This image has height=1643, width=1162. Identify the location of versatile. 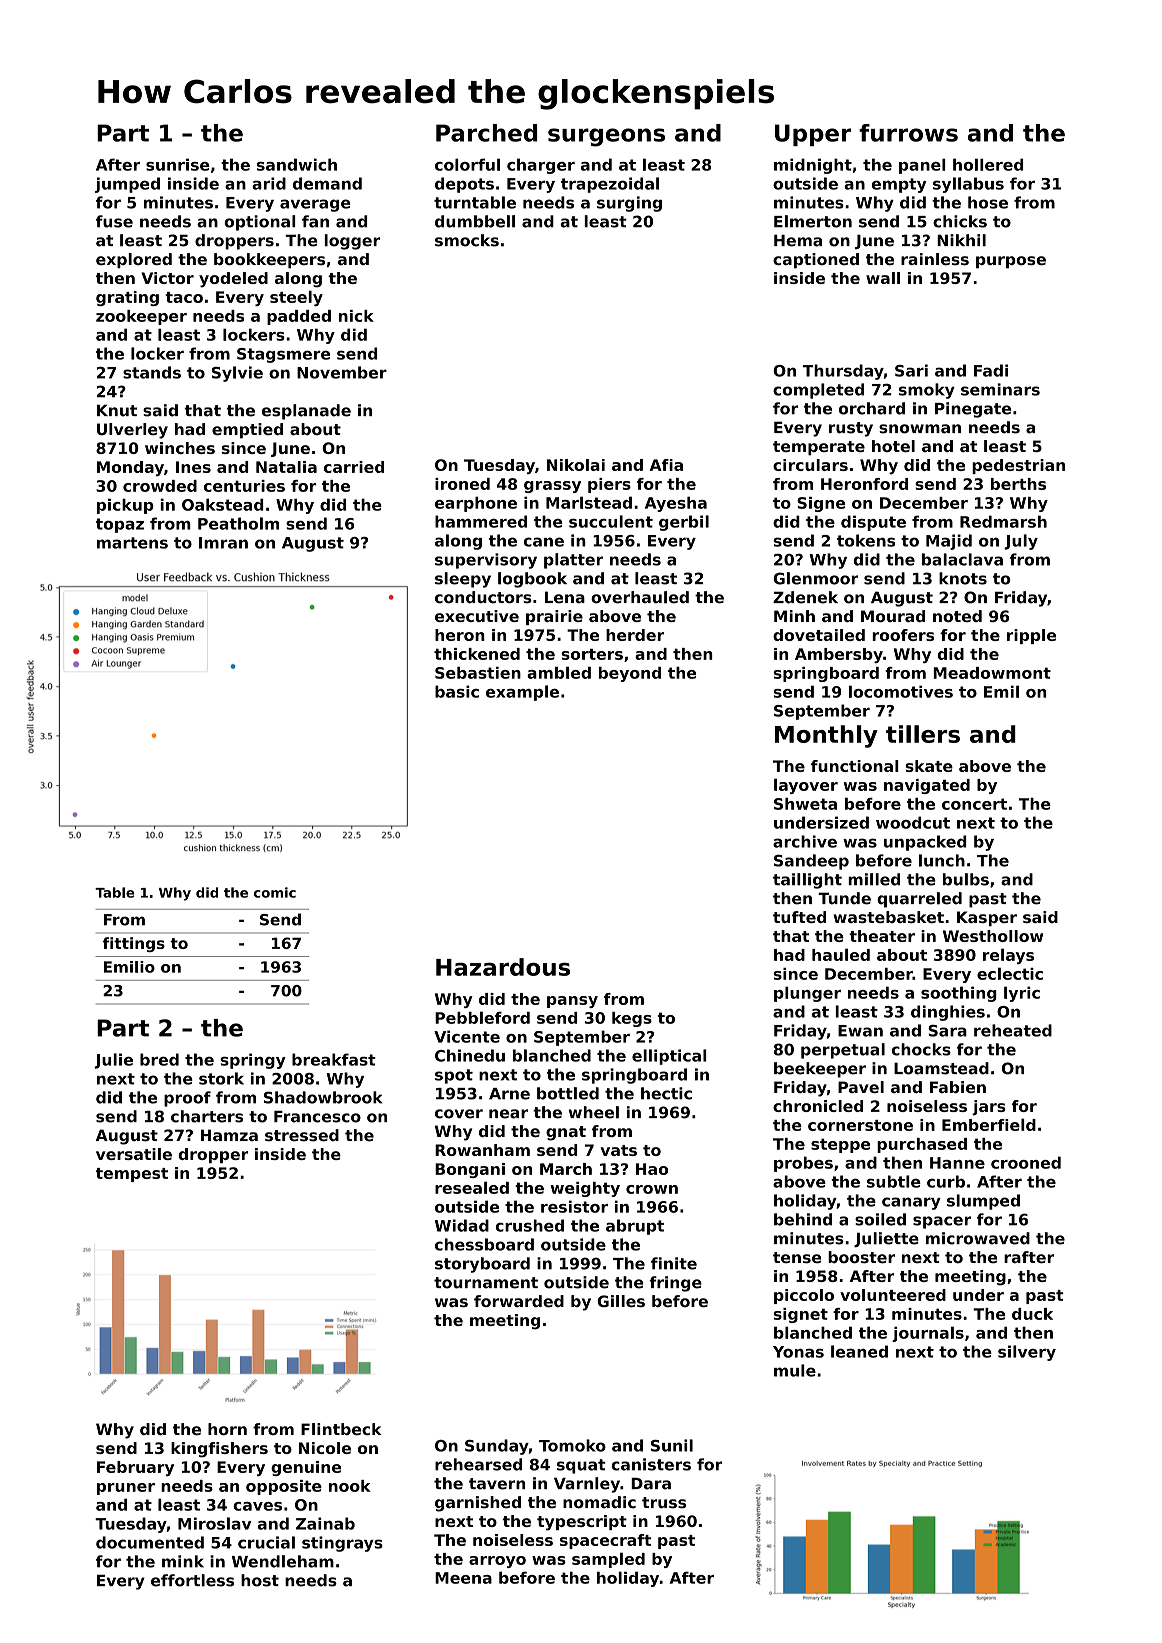
(134, 1154).
